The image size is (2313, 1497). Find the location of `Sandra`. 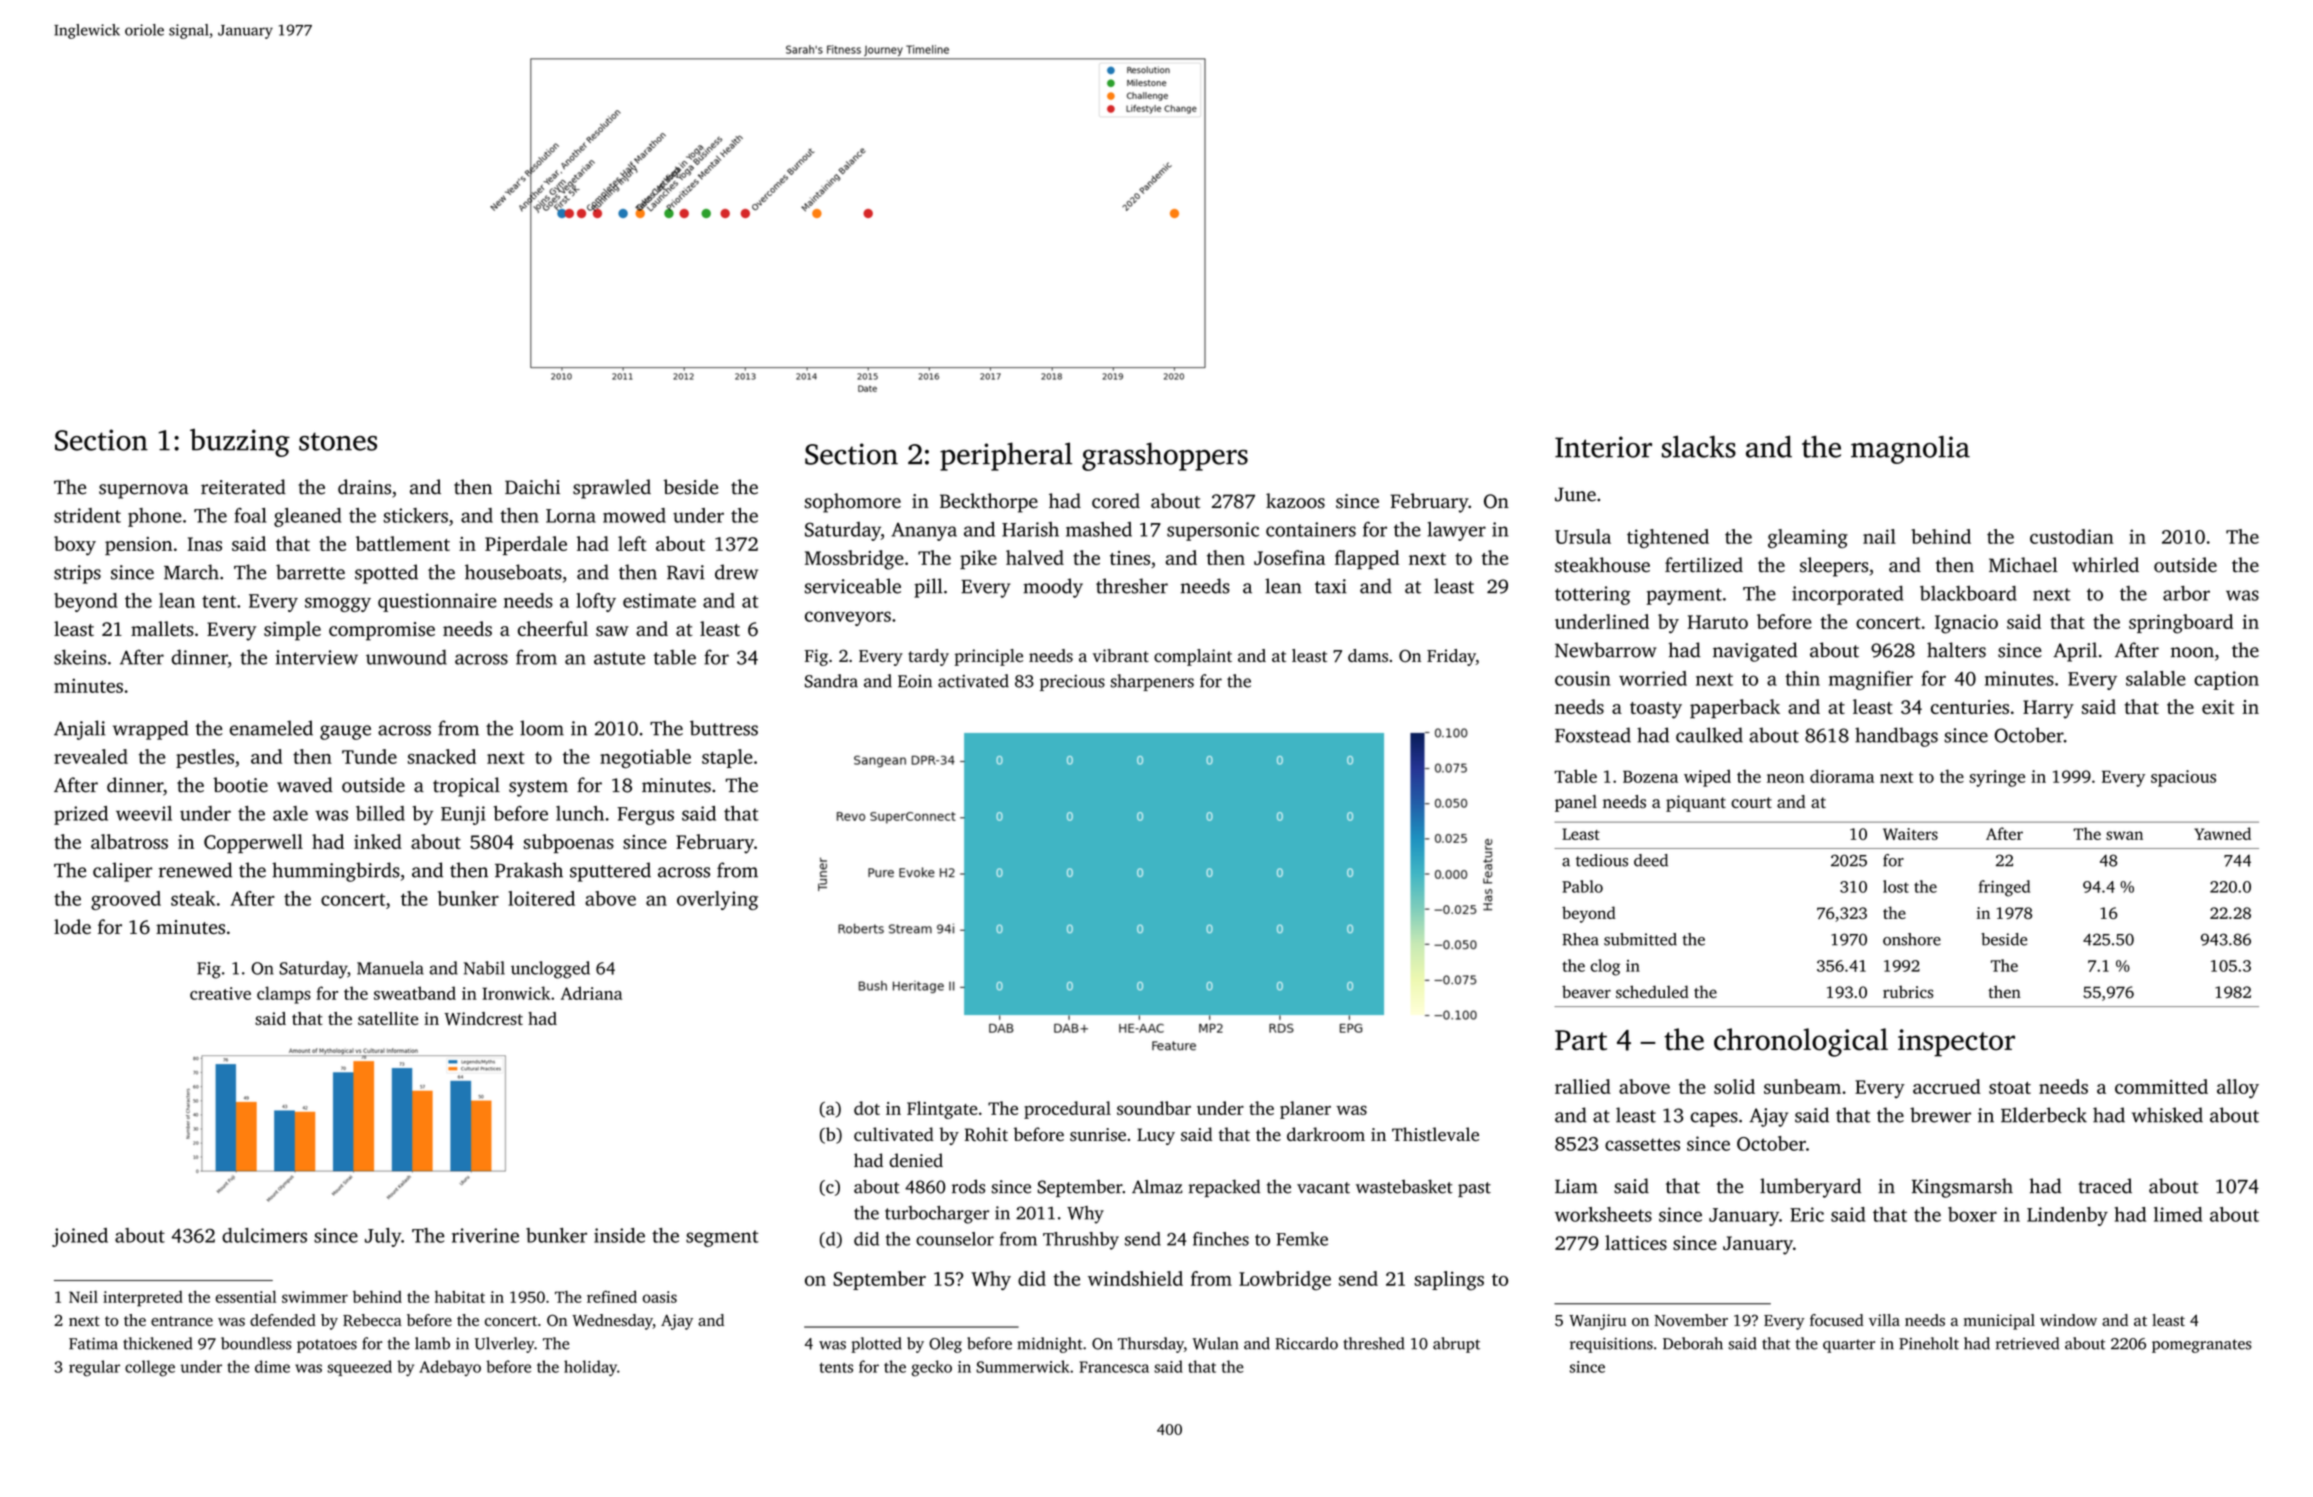

Sandra is located at coordinates (831, 681).
